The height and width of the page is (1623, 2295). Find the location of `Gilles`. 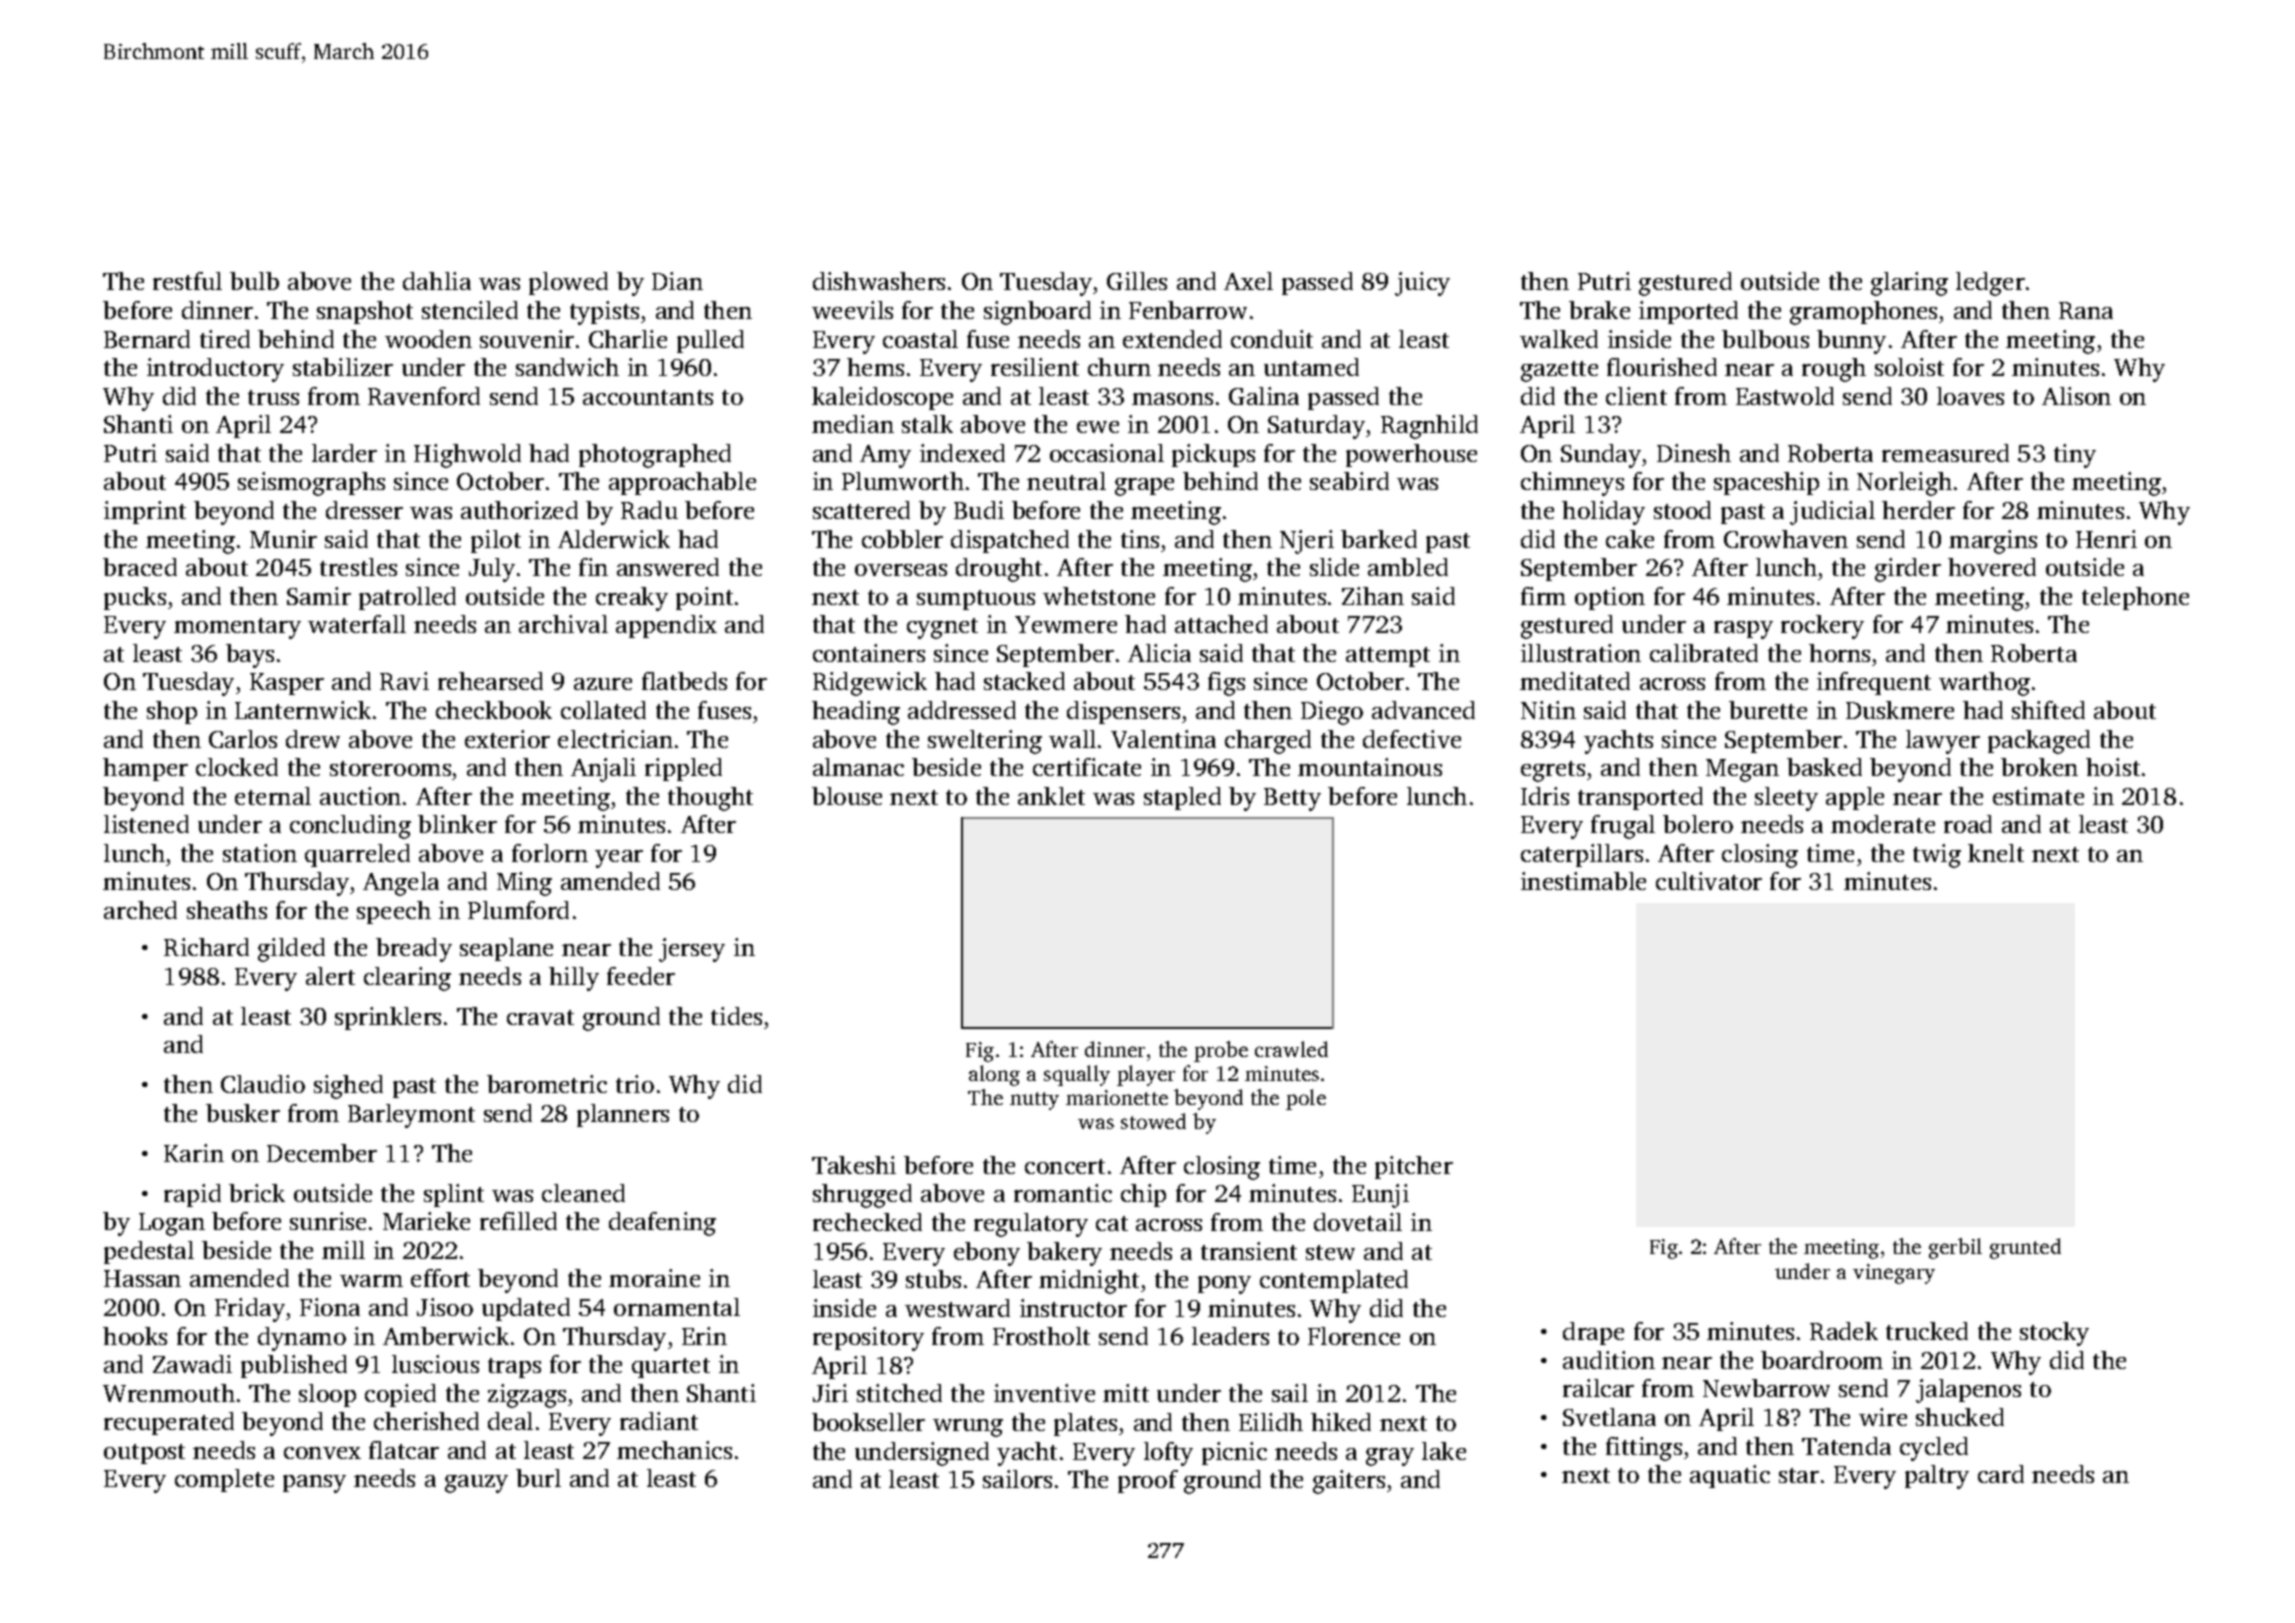

Gilles is located at coordinates (1137, 281).
